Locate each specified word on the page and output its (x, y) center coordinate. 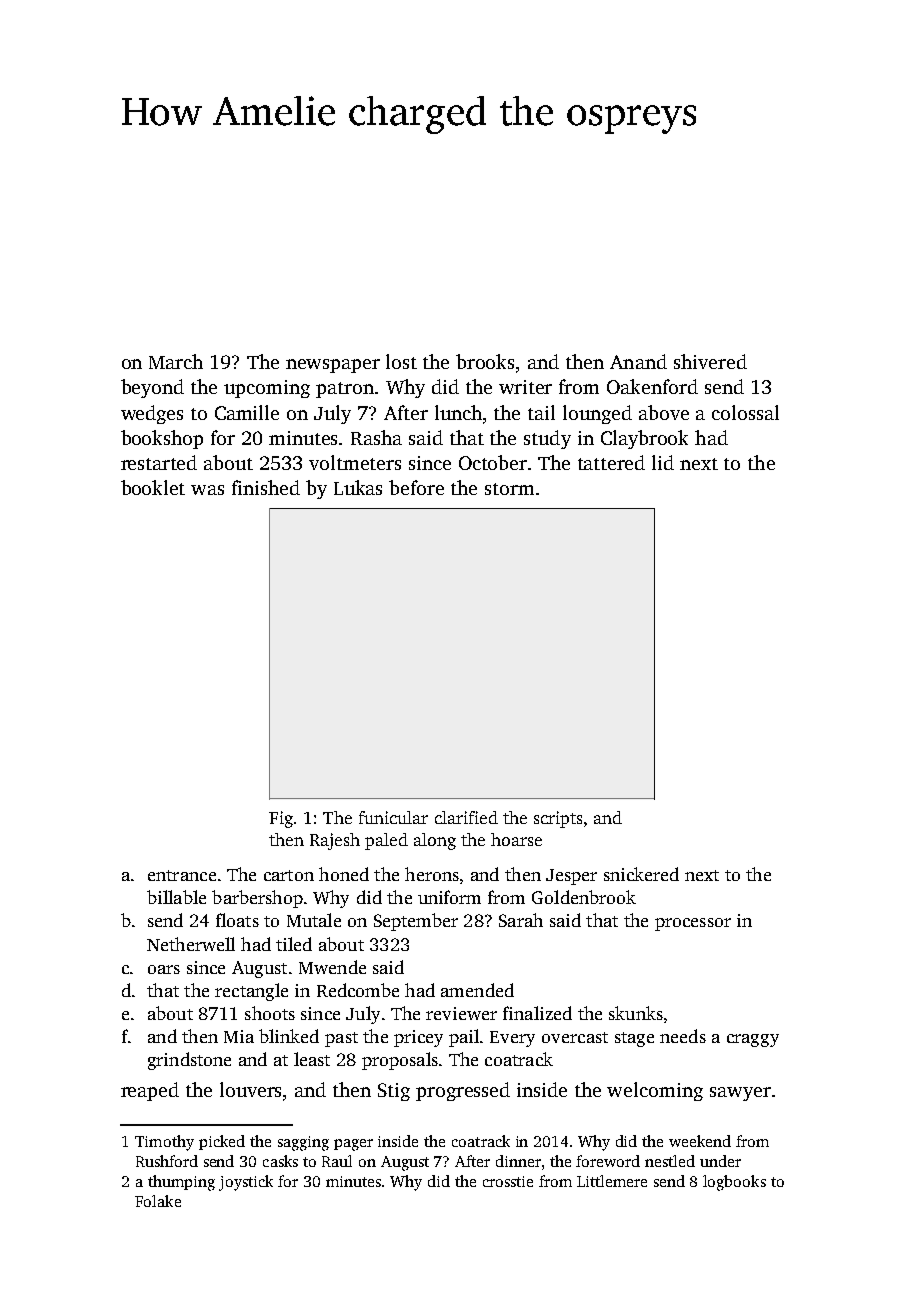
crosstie (508, 1181)
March (176, 361)
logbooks (734, 1183)
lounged (597, 414)
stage (634, 1039)
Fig (281, 819)
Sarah (521, 920)
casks (280, 1161)
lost (401, 361)
